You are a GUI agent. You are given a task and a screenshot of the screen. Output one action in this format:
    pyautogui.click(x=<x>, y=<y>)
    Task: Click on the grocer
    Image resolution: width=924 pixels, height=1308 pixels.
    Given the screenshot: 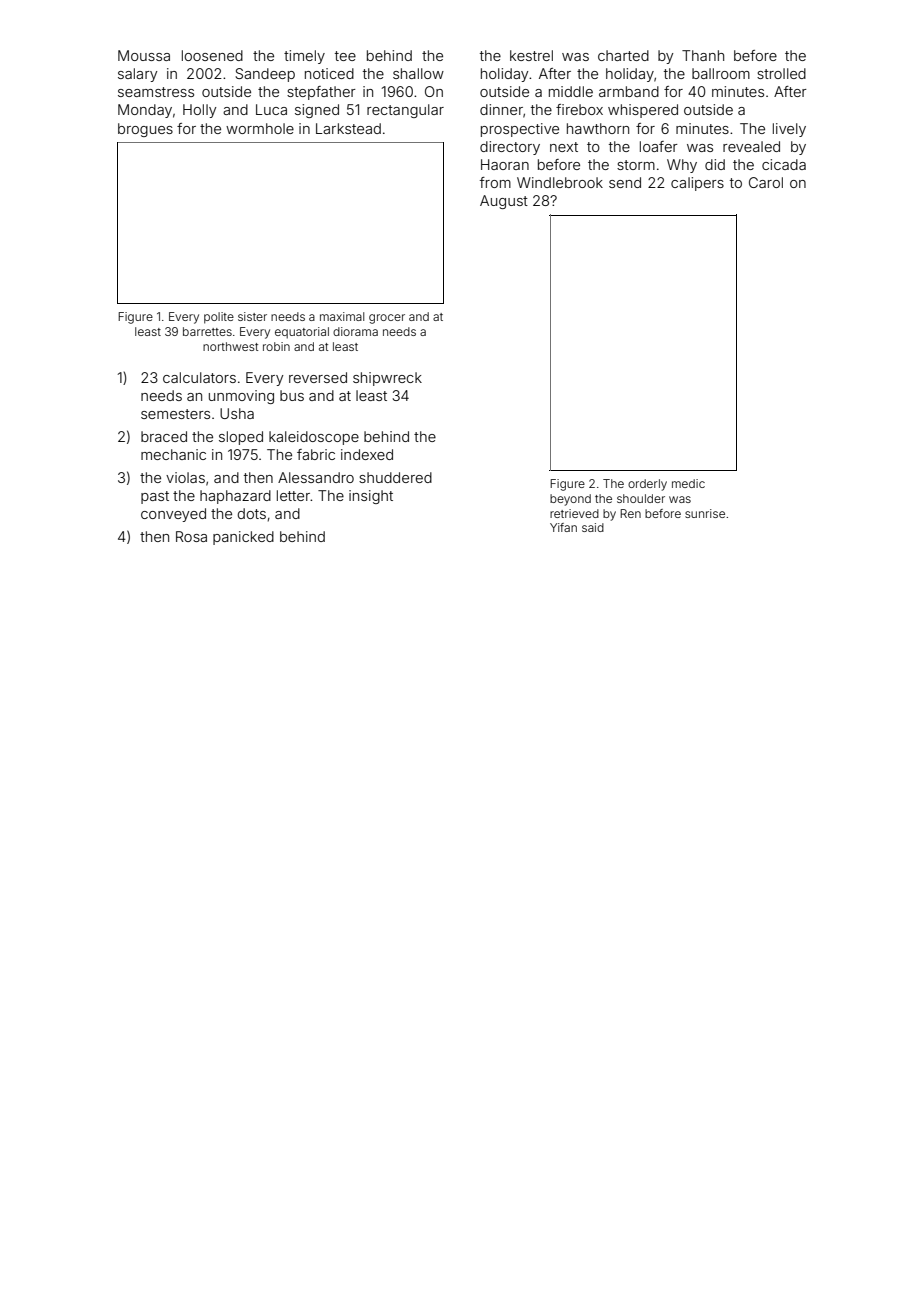 What is the action you would take?
    pyautogui.click(x=387, y=319)
